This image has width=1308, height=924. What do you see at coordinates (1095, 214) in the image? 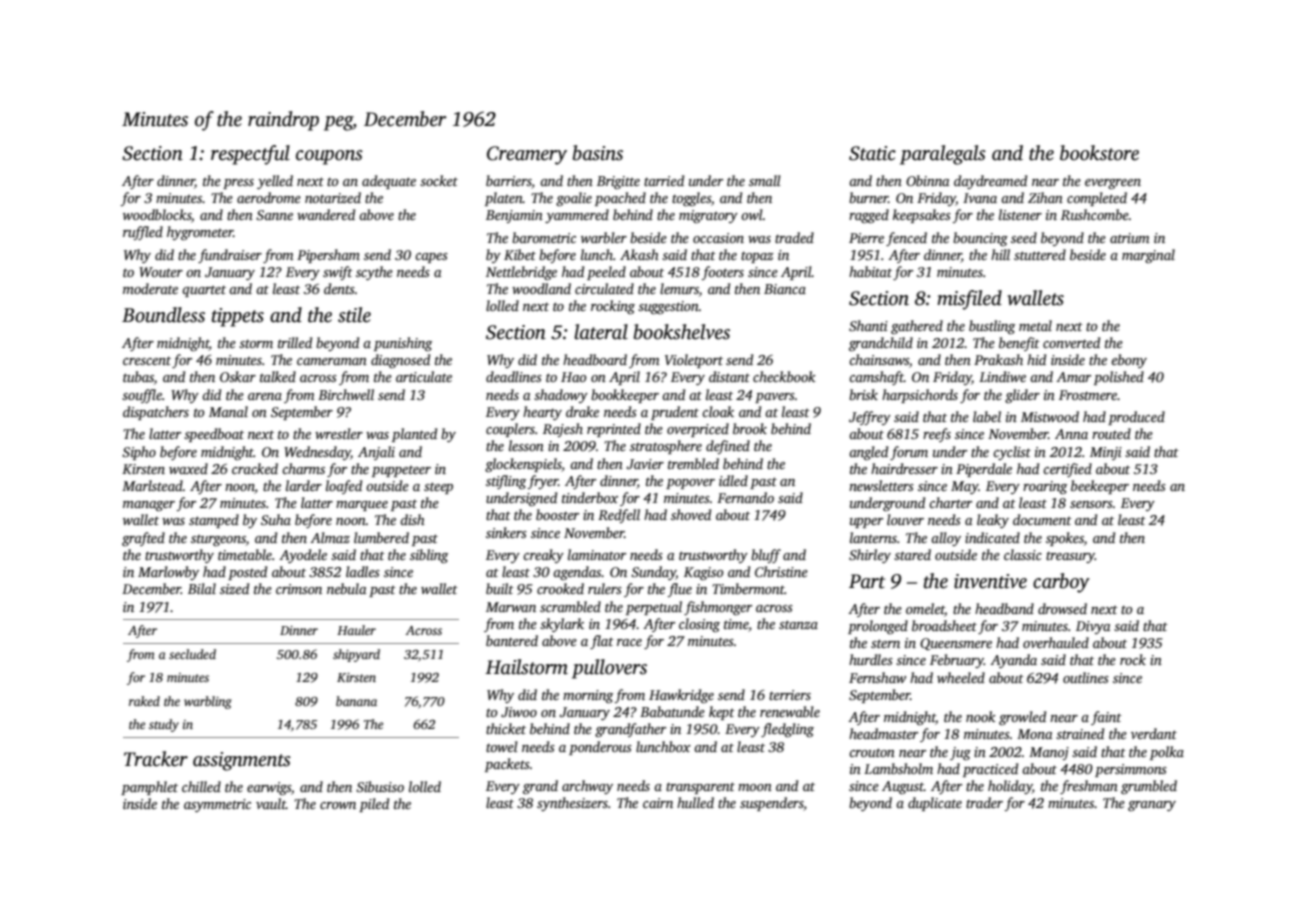
I see `Rushcombe` at bounding box center [1095, 214].
